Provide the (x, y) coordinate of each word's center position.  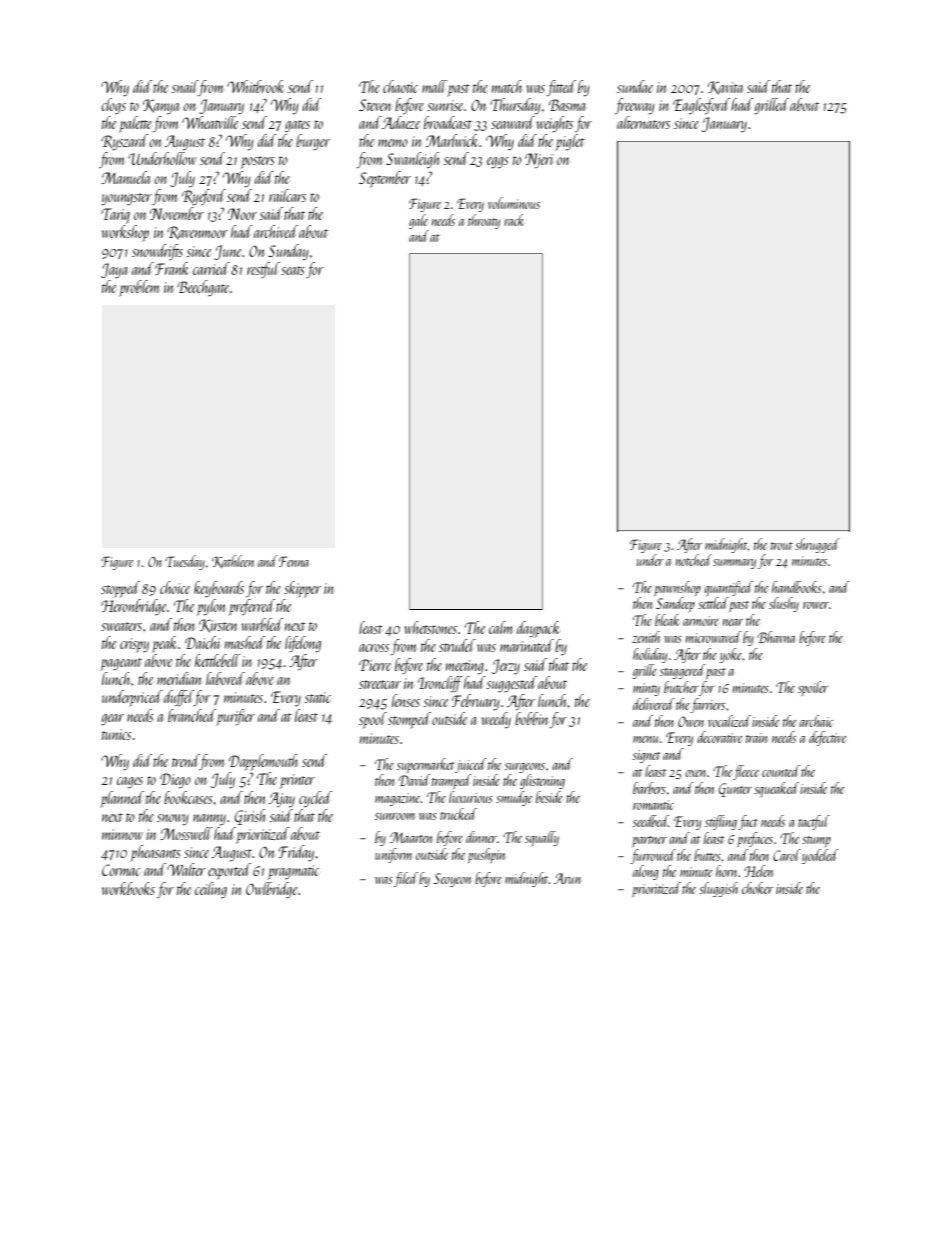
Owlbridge (271, 890)
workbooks (128, 888)
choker (757, 888)
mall (434, 86)
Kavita (725, 88)
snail (184, 86)
